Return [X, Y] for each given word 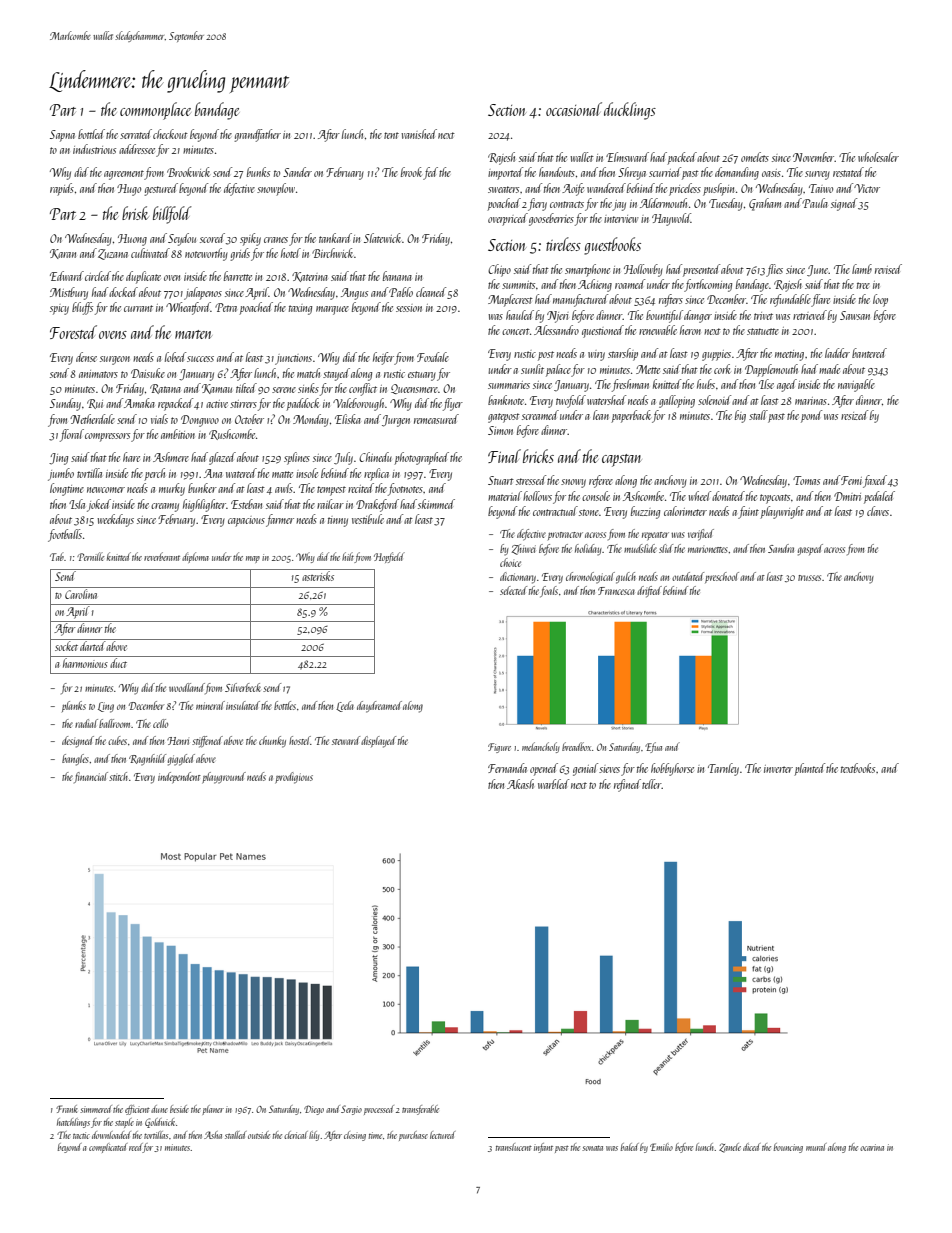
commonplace [155, 111]
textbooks [858, 768]
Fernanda [507, 768]
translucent [514, 1147]
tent [391, 135]
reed [136, 1148]
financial [91, 777]
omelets [755, 157]
